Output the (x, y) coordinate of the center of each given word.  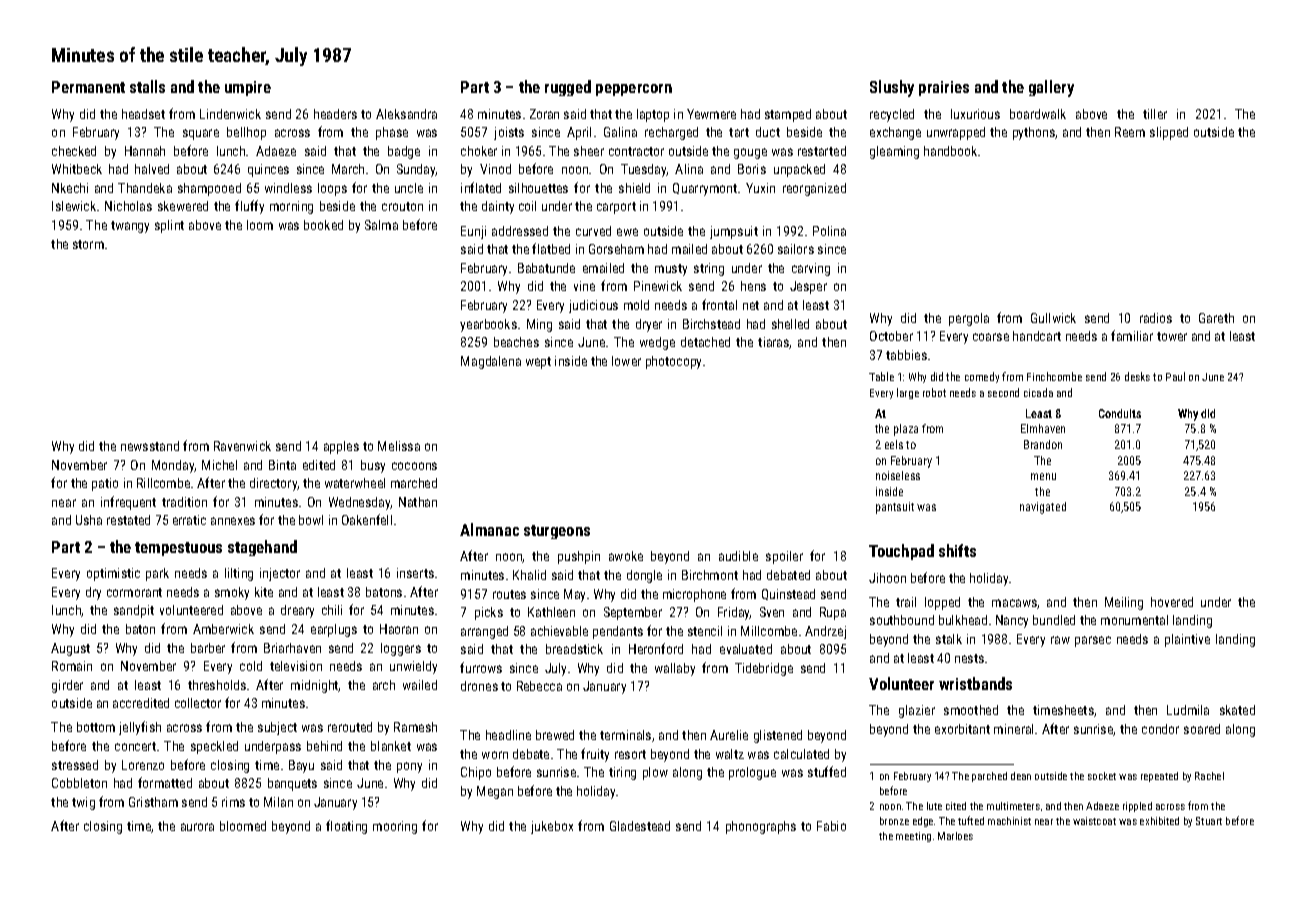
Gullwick (1053, 318)
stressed (75, 765)
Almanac (489, 529)
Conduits (1120, 413)
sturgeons (557, 532)
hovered (1172, 602)
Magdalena (491, 362)
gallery (1051, 88)
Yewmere (711, 114)
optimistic (113, 574)
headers (335, 114)
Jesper (808, 287)
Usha (89, 520)
